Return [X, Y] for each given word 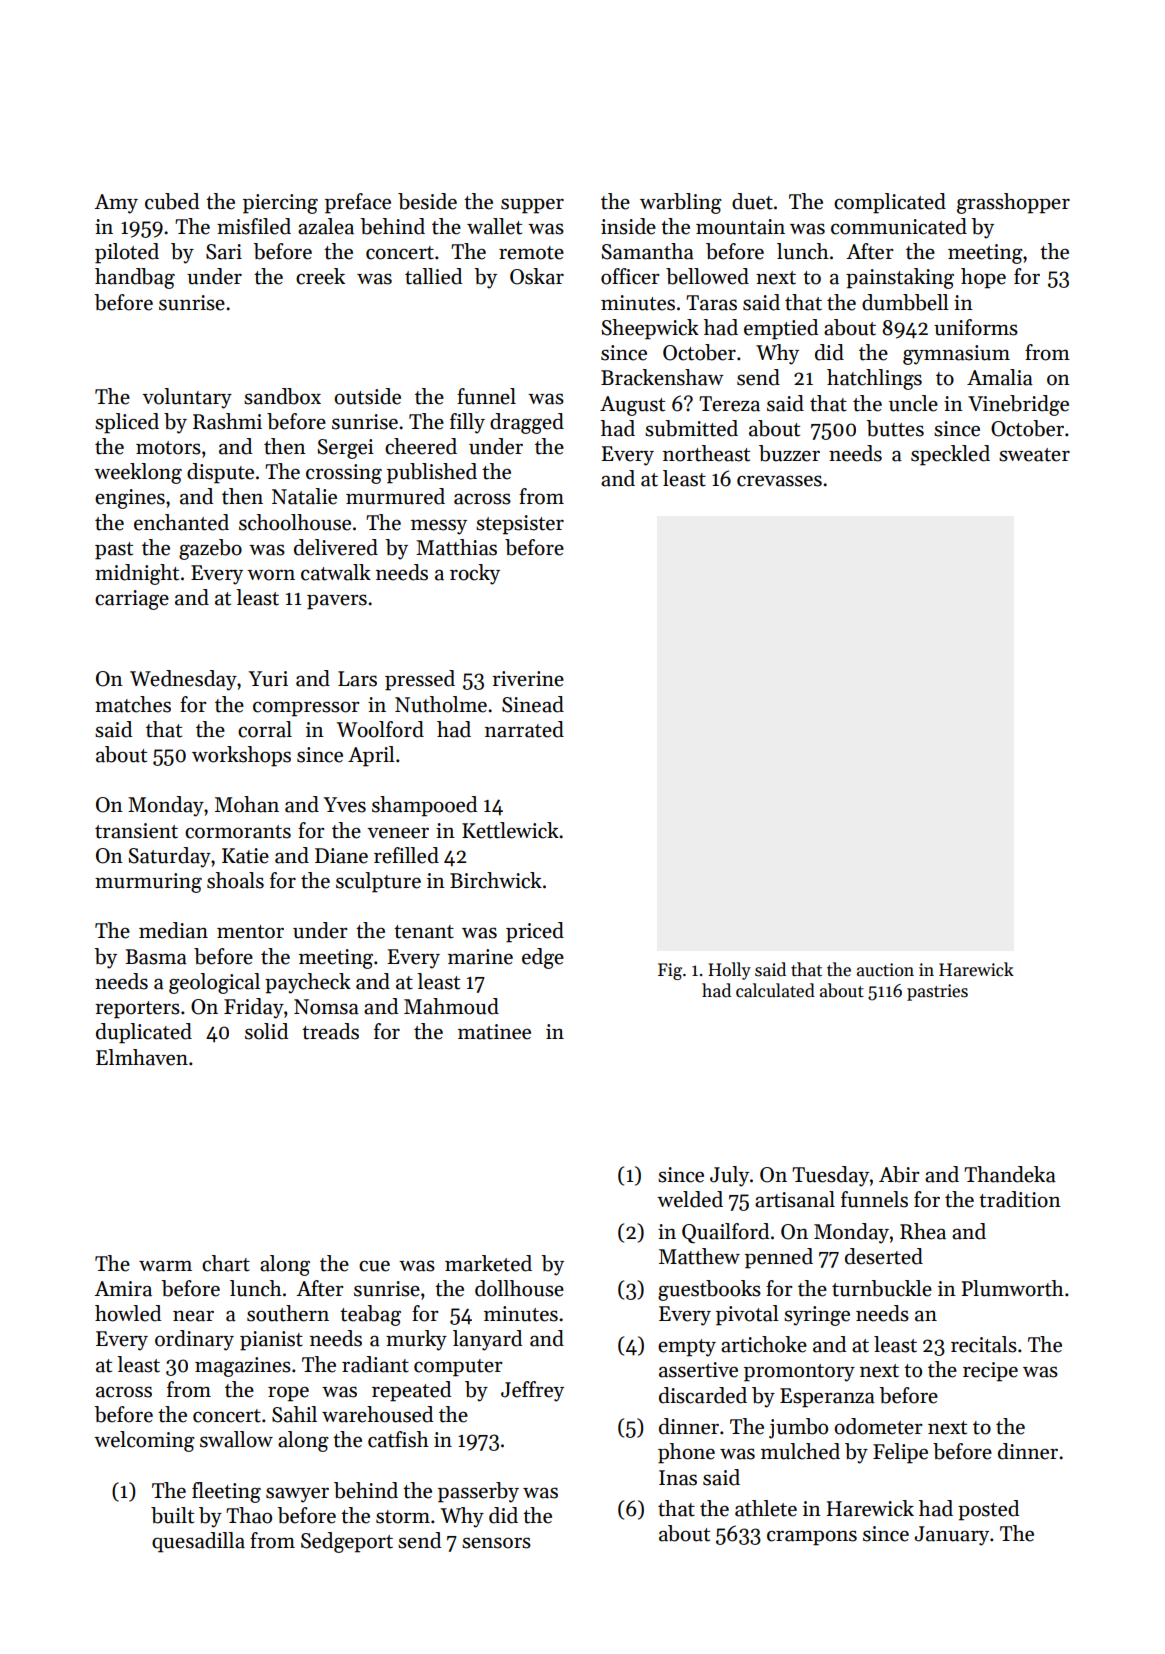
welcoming [144, 1441]
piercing [280, 204]
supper [532, 206]
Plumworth [1013, 1288]
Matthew [699, 1256]
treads [330, 1031]
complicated [890, 203]
